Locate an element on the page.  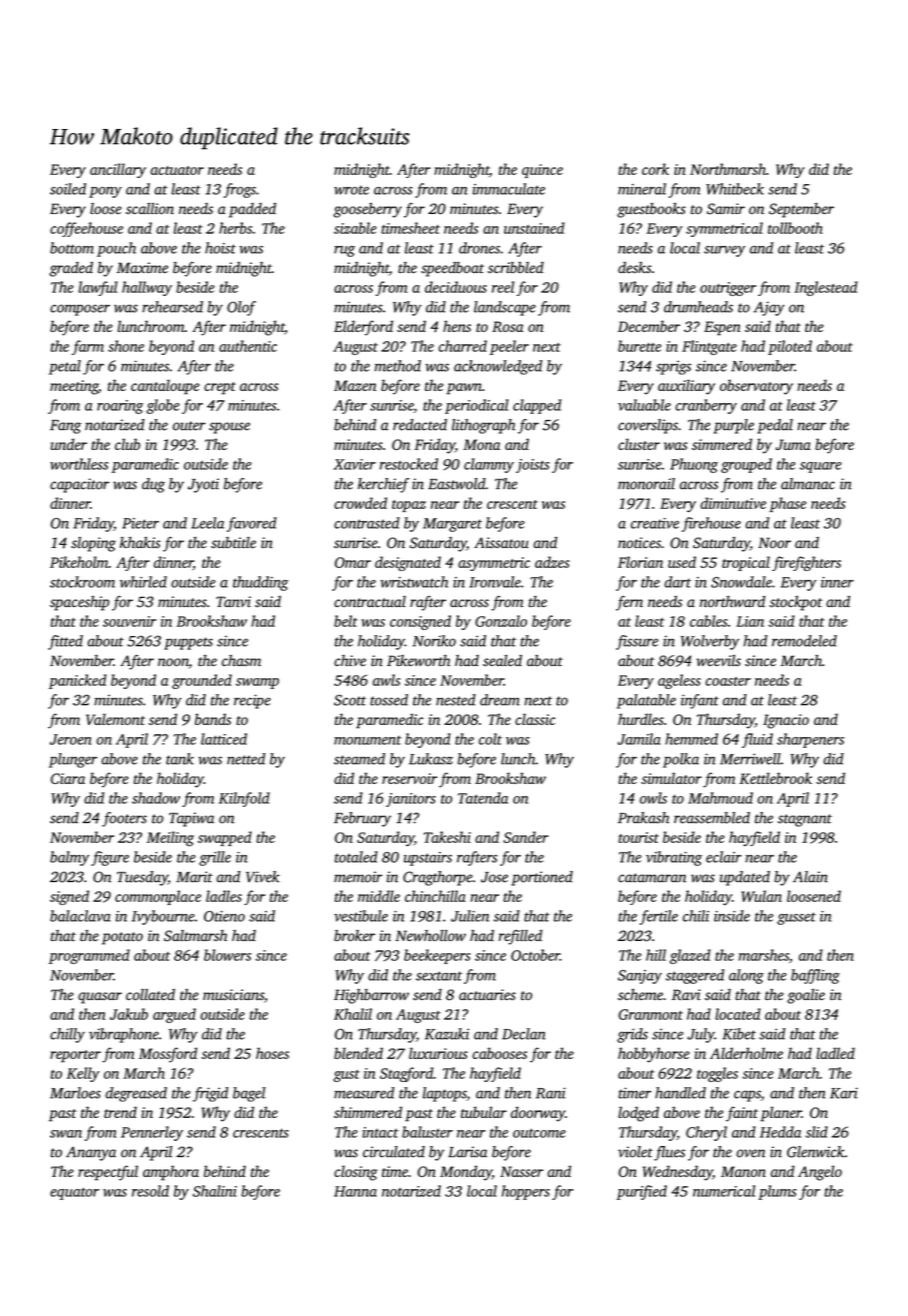
Florian is located at coordinates (640, 562).
